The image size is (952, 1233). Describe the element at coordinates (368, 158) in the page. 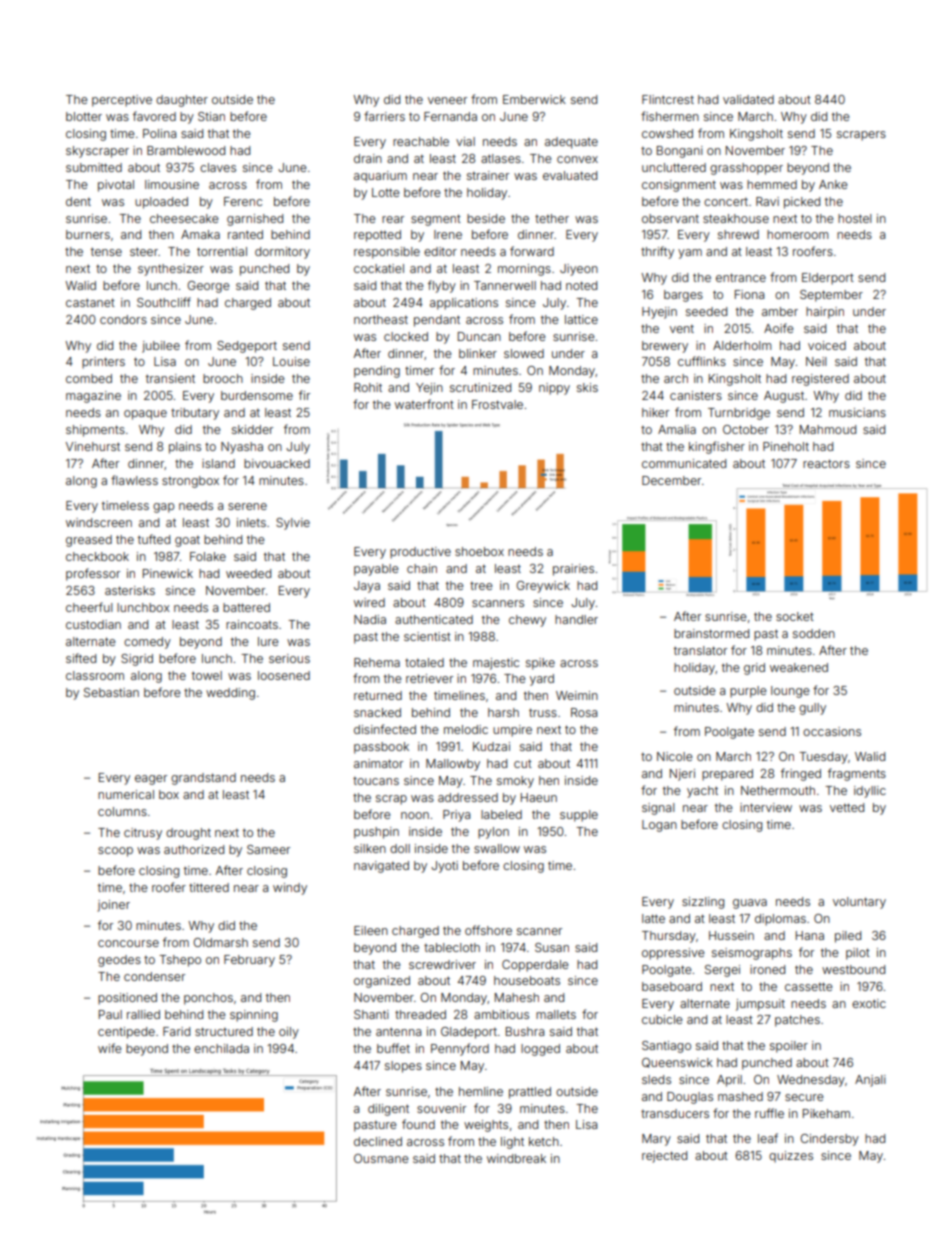

I see `drain` at that location.
